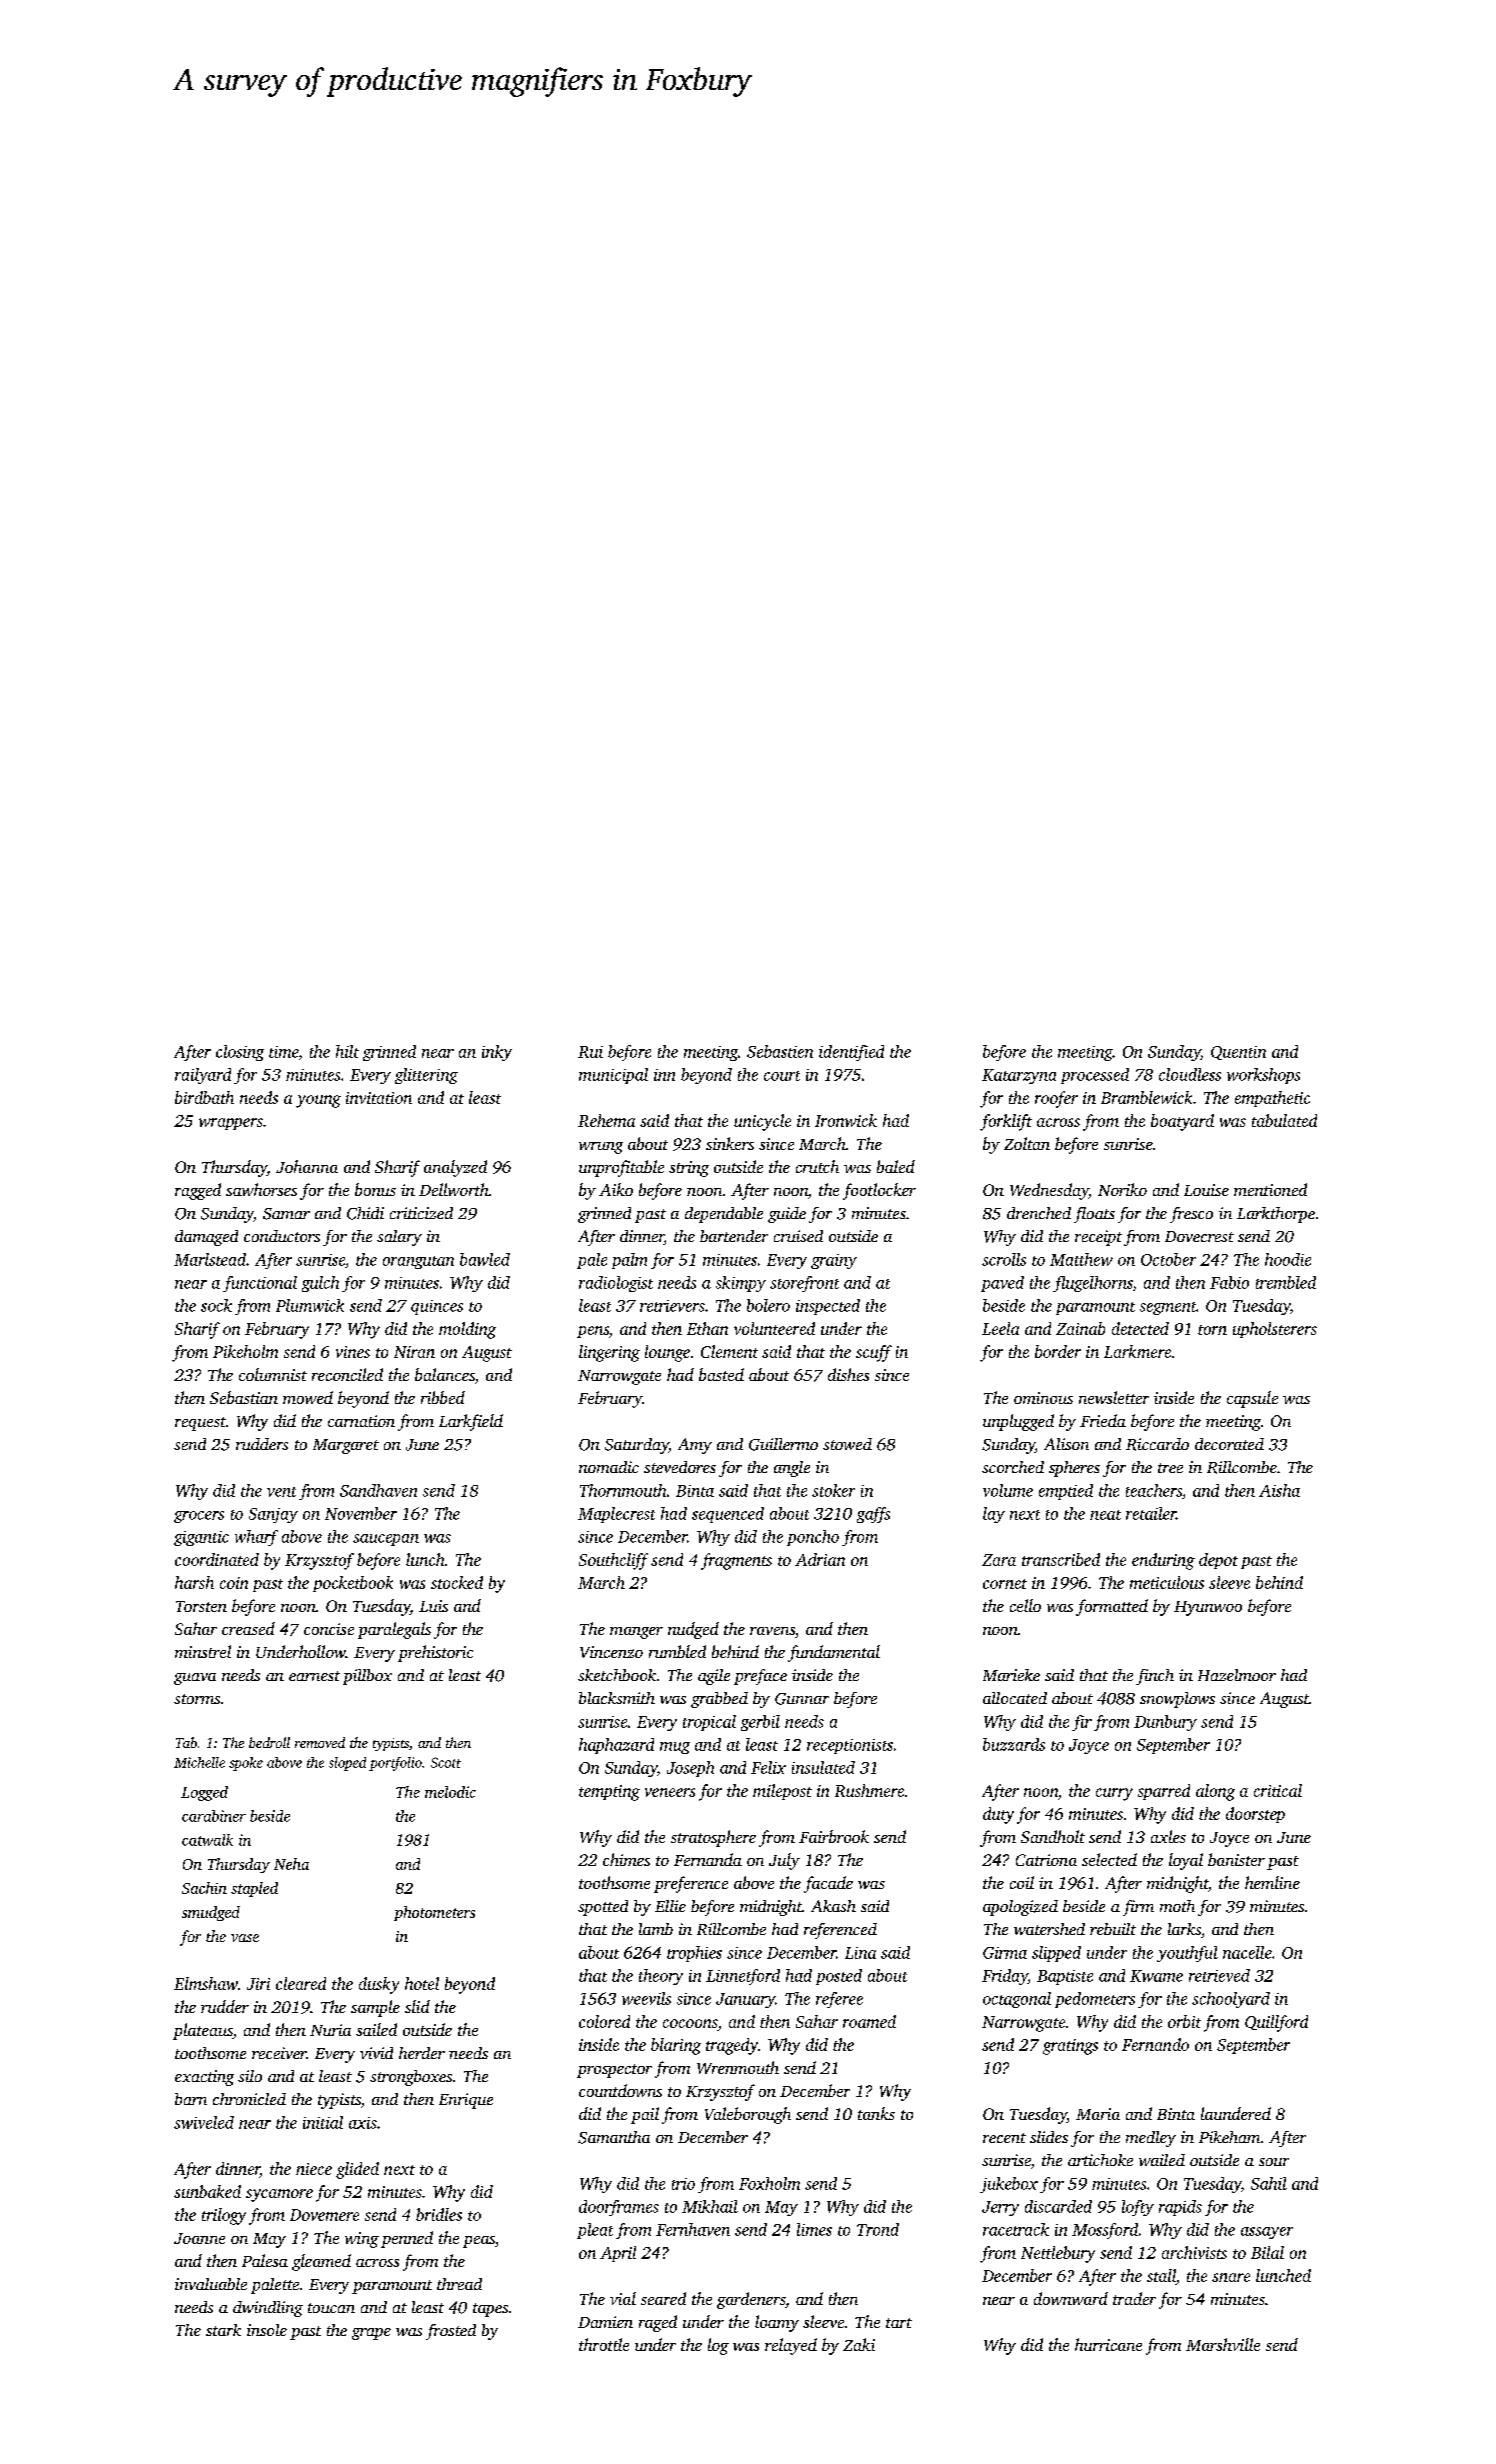  What do you see at coordinates (1231, 2000) in the page?
I see `schoolyard` at bounding box center [1231, 2000].
